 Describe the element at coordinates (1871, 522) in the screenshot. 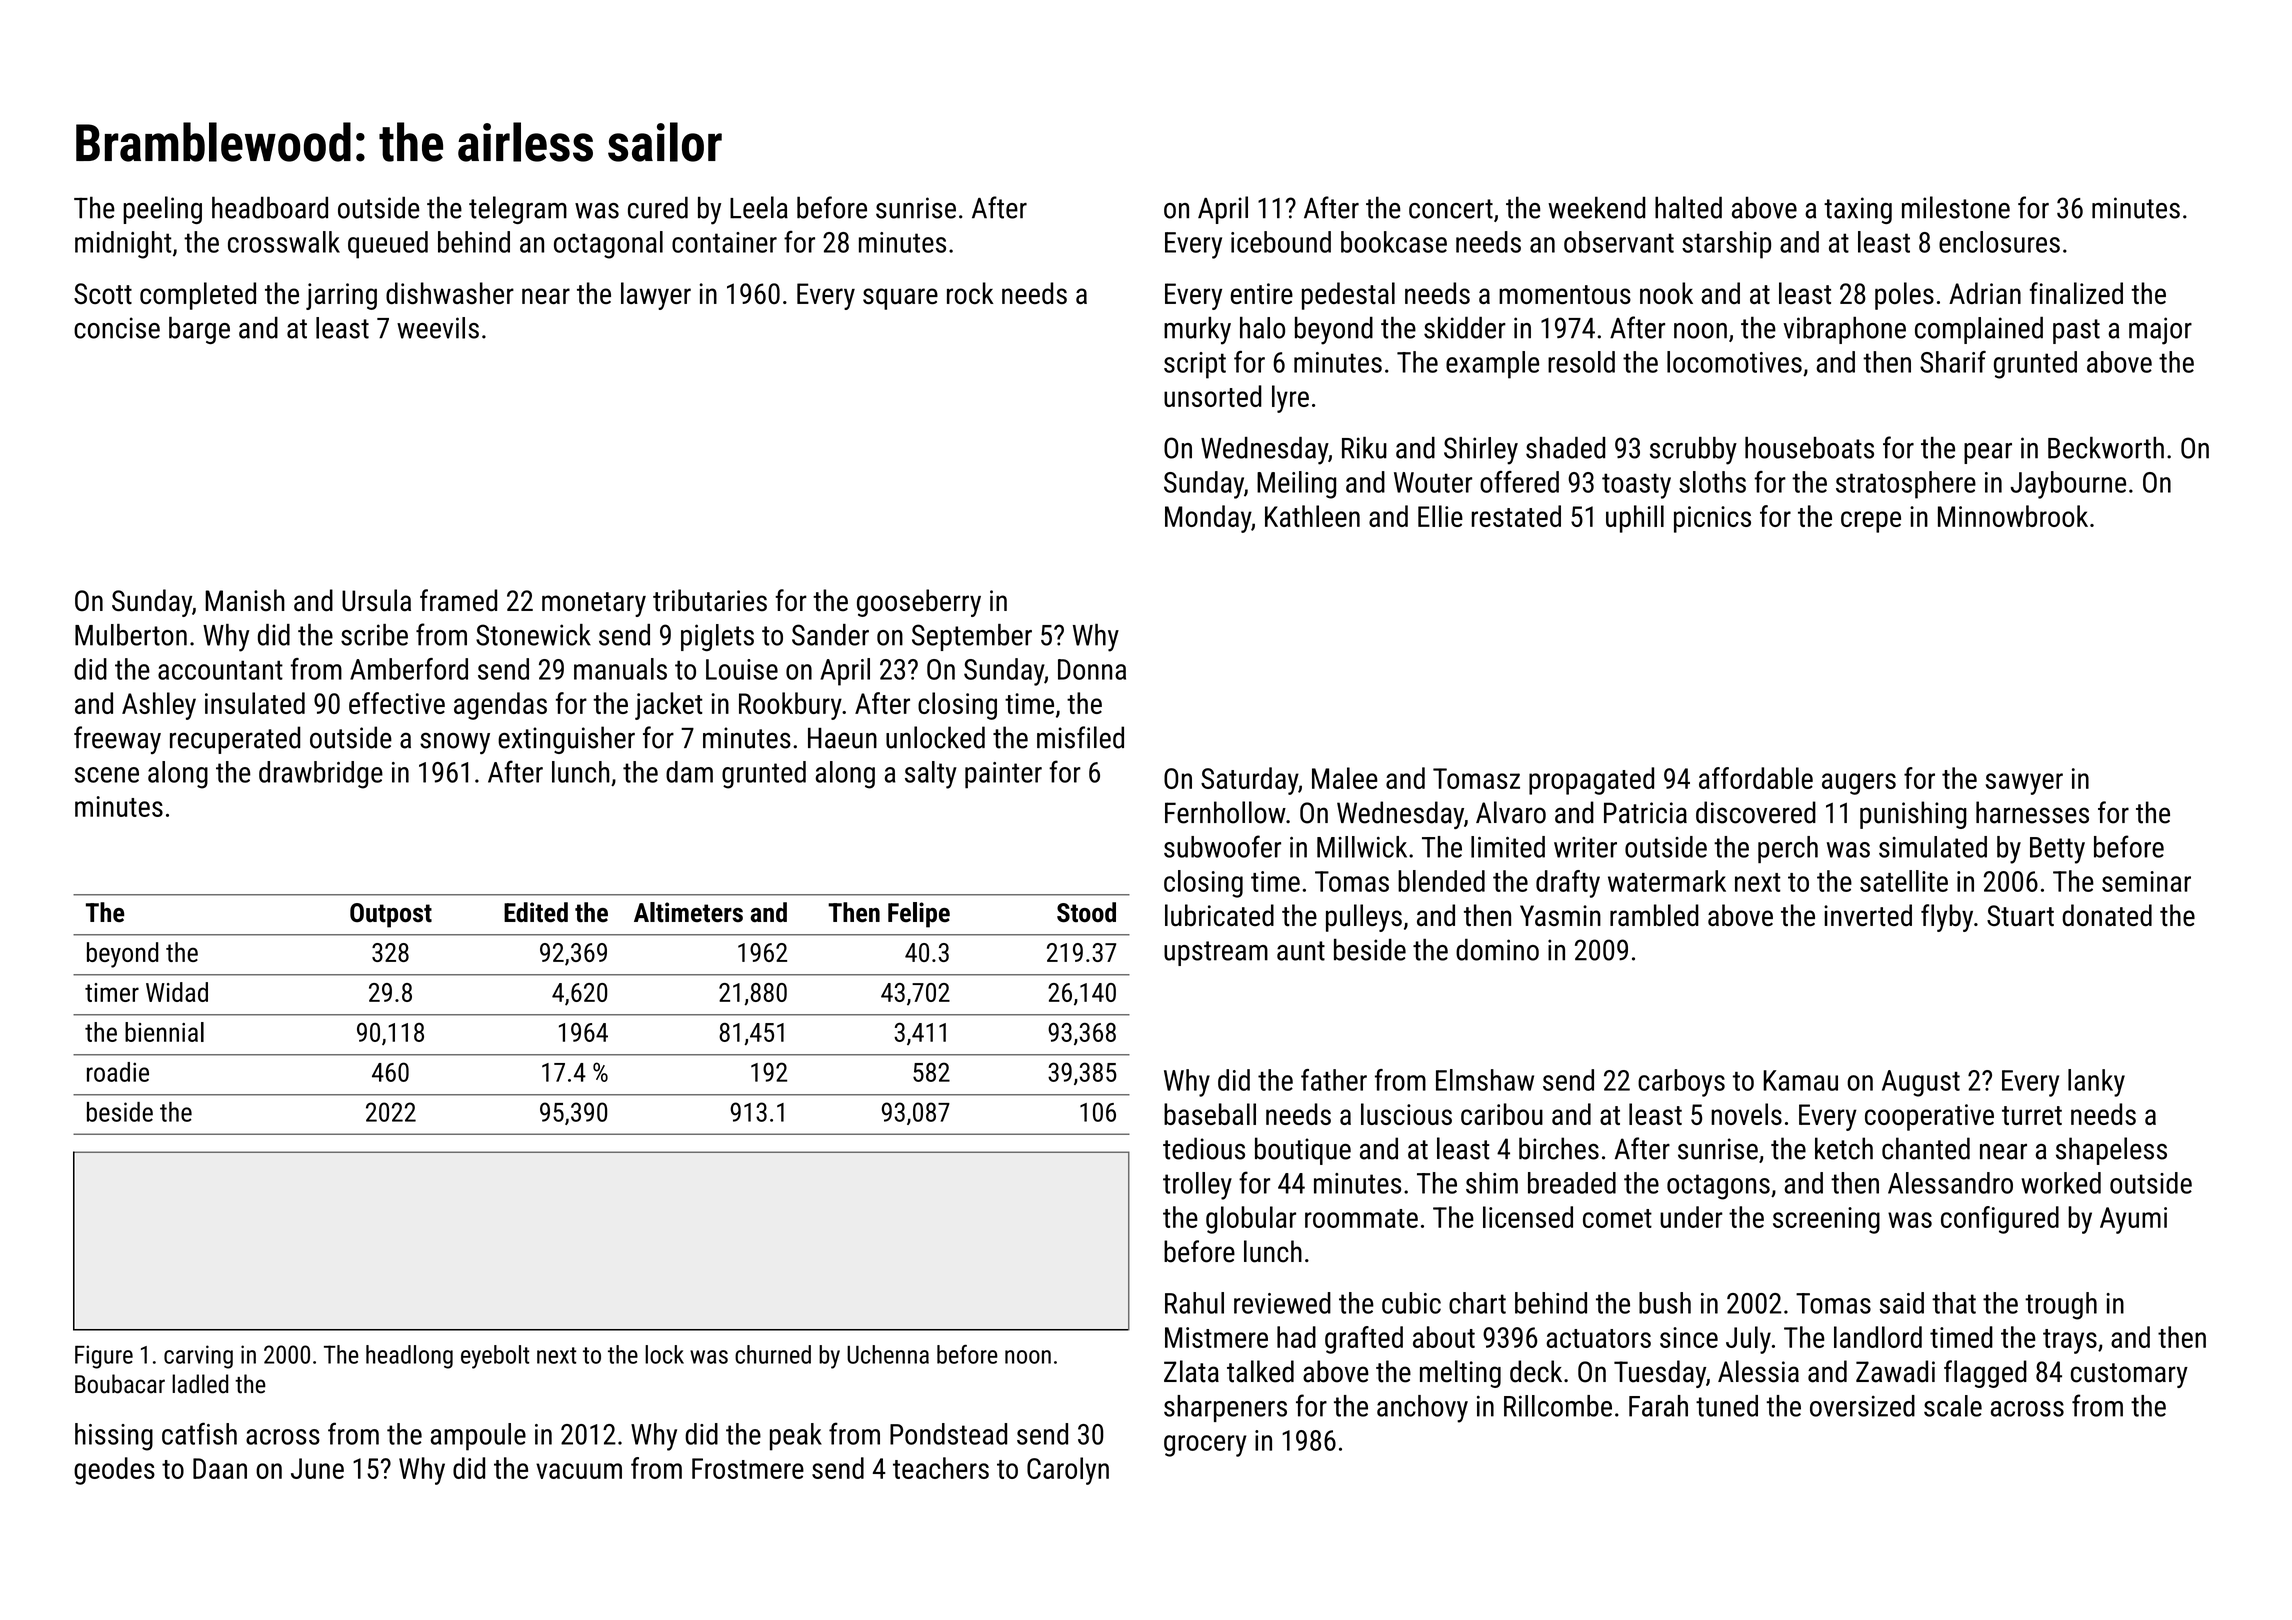

I see `crepe` at that location.
